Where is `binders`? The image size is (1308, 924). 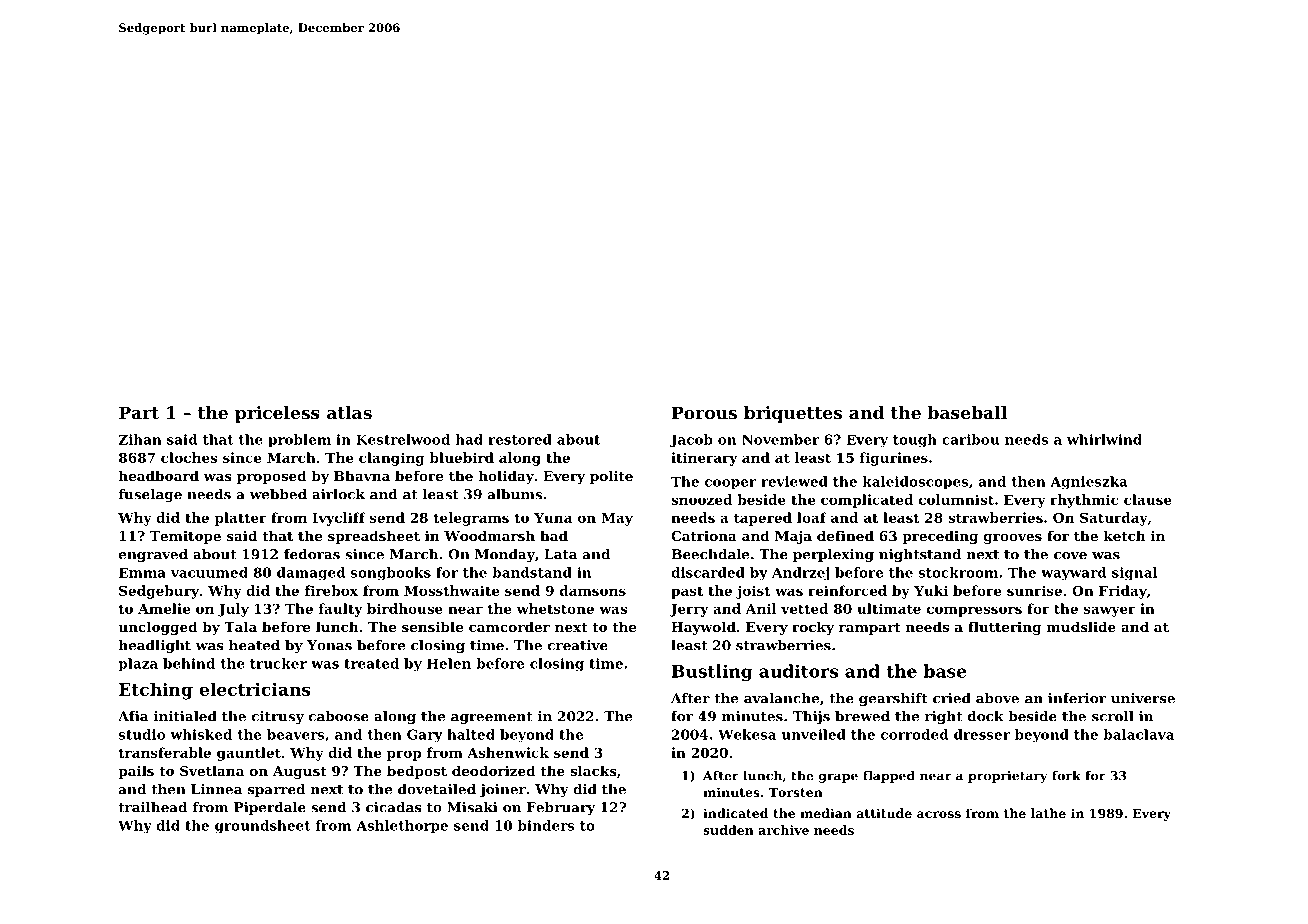
binders is located at coordinates (546, 825).
